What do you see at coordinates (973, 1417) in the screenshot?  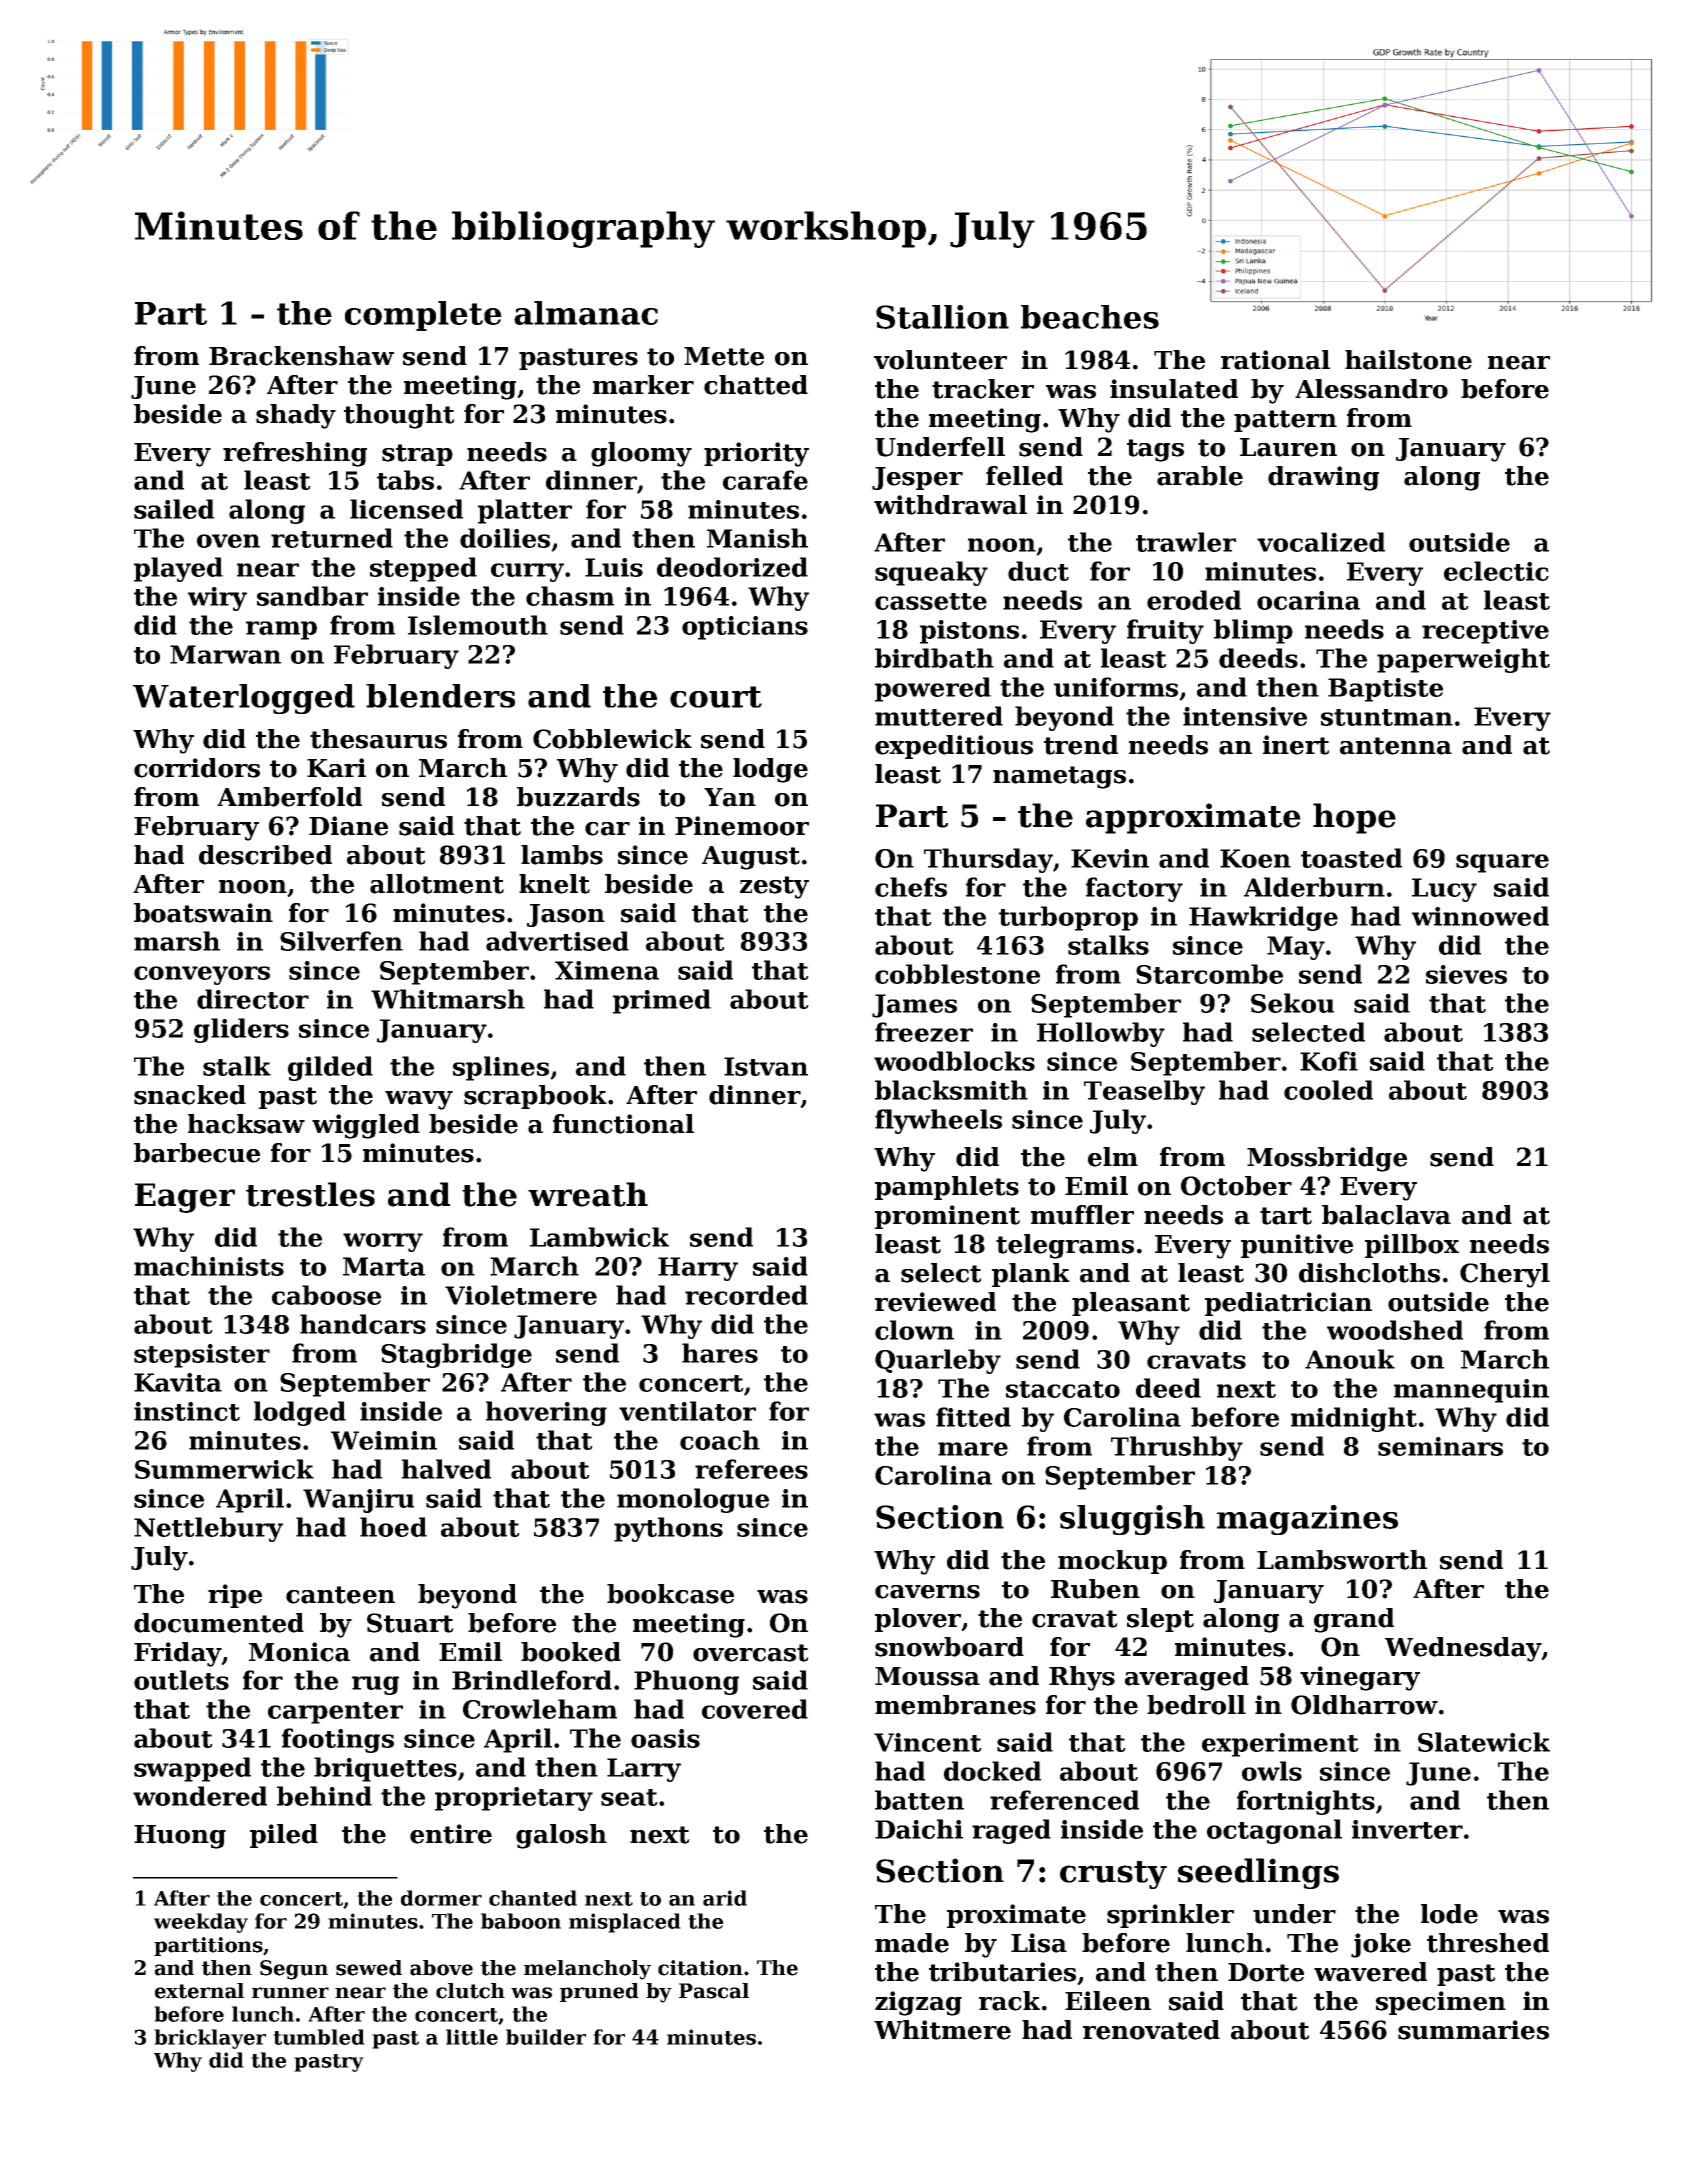 I see `fitted` at bounding box center [973, 1417].
